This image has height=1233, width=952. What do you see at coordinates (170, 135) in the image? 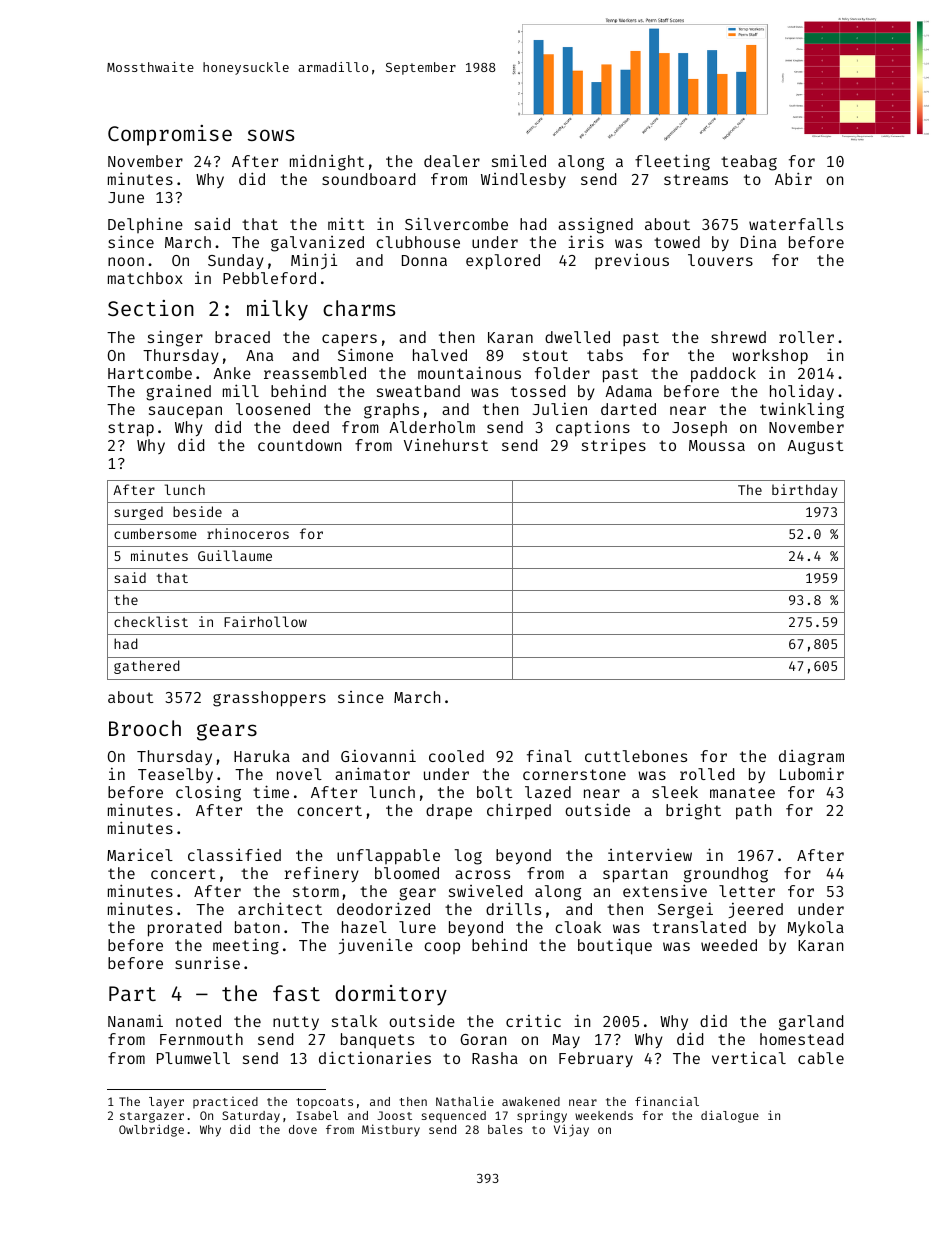
I see `Compromise` at bounding box center [170, 135].
